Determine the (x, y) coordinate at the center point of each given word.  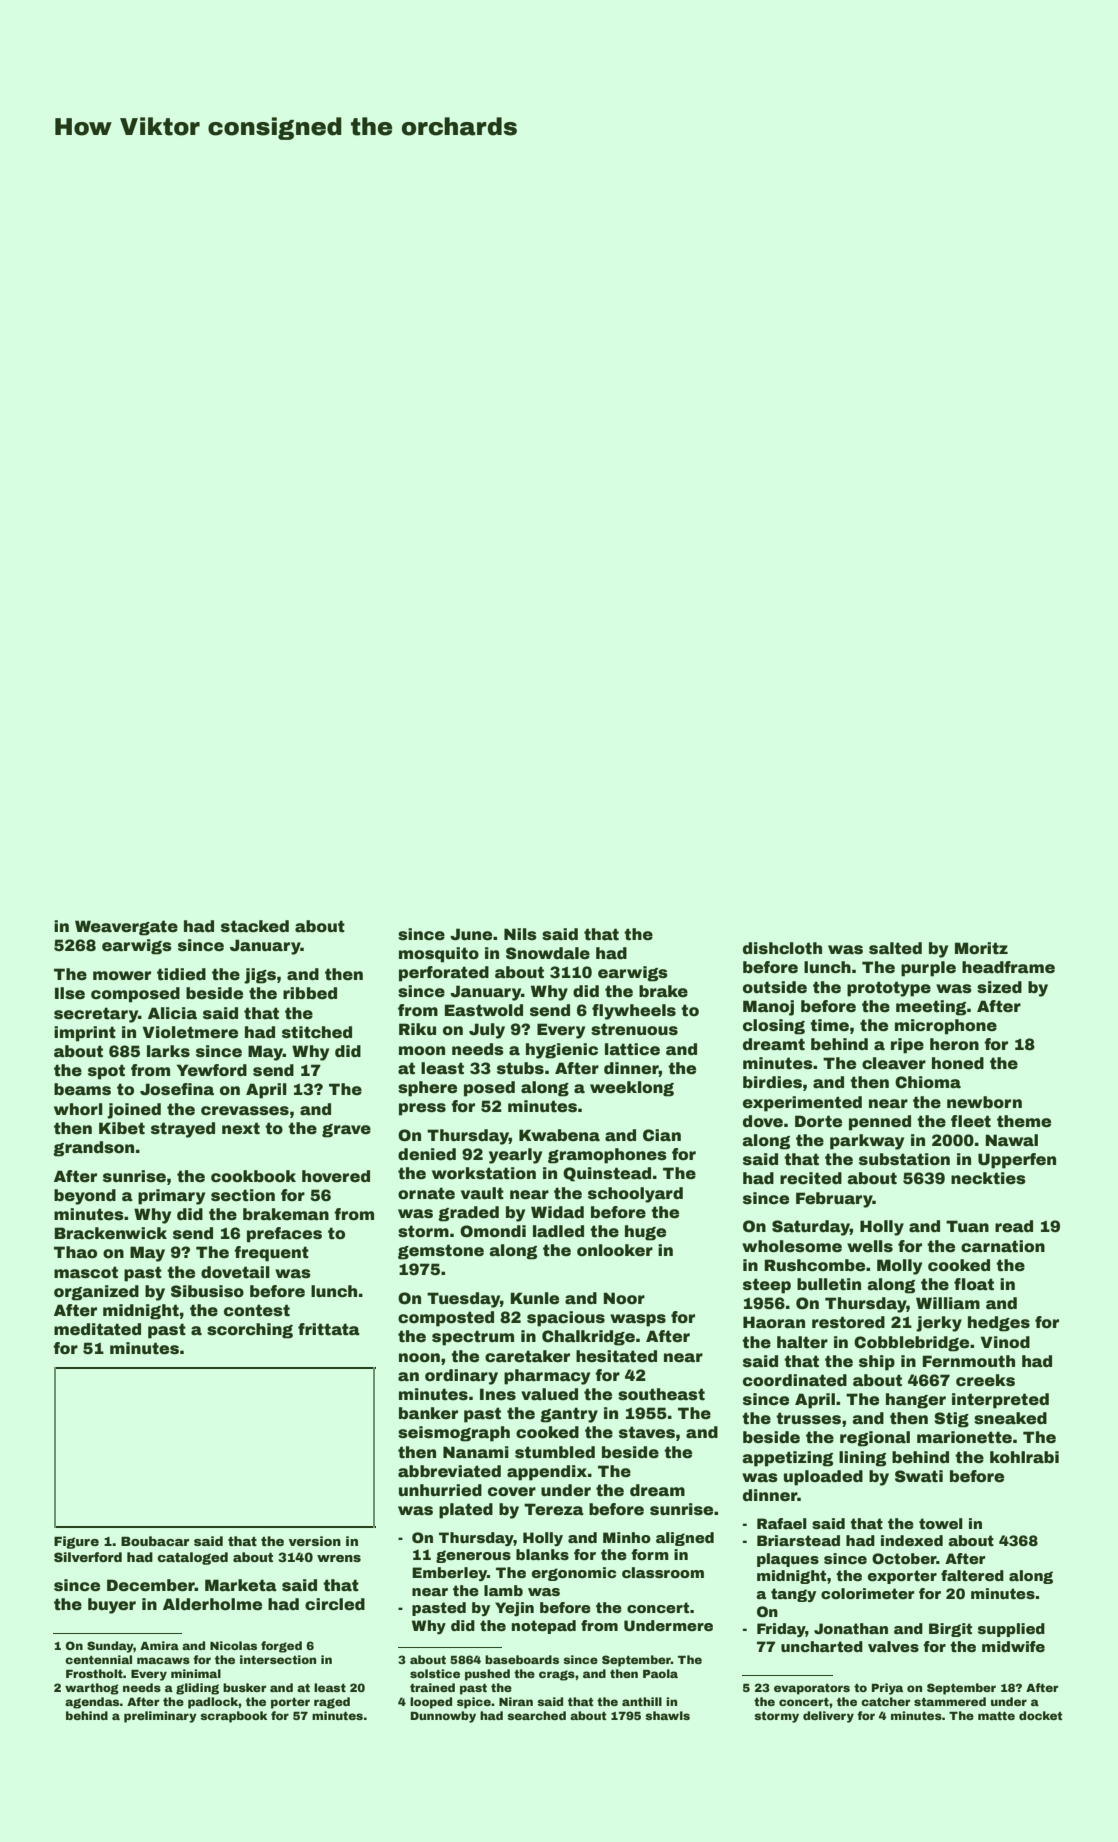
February (834, 1200)
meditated (97, 1329)
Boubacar (155, 1541)
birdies (772, 1082)
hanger (916, 1401)
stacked (255, 926)
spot (106, 1072)
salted (895, 948)
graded (468, 1214)
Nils (520, 934)
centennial (98, 1659)
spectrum (473, 1338)
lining (862, 1459)
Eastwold (484, 1010)
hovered (336, 1176)
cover (512, 1492)
